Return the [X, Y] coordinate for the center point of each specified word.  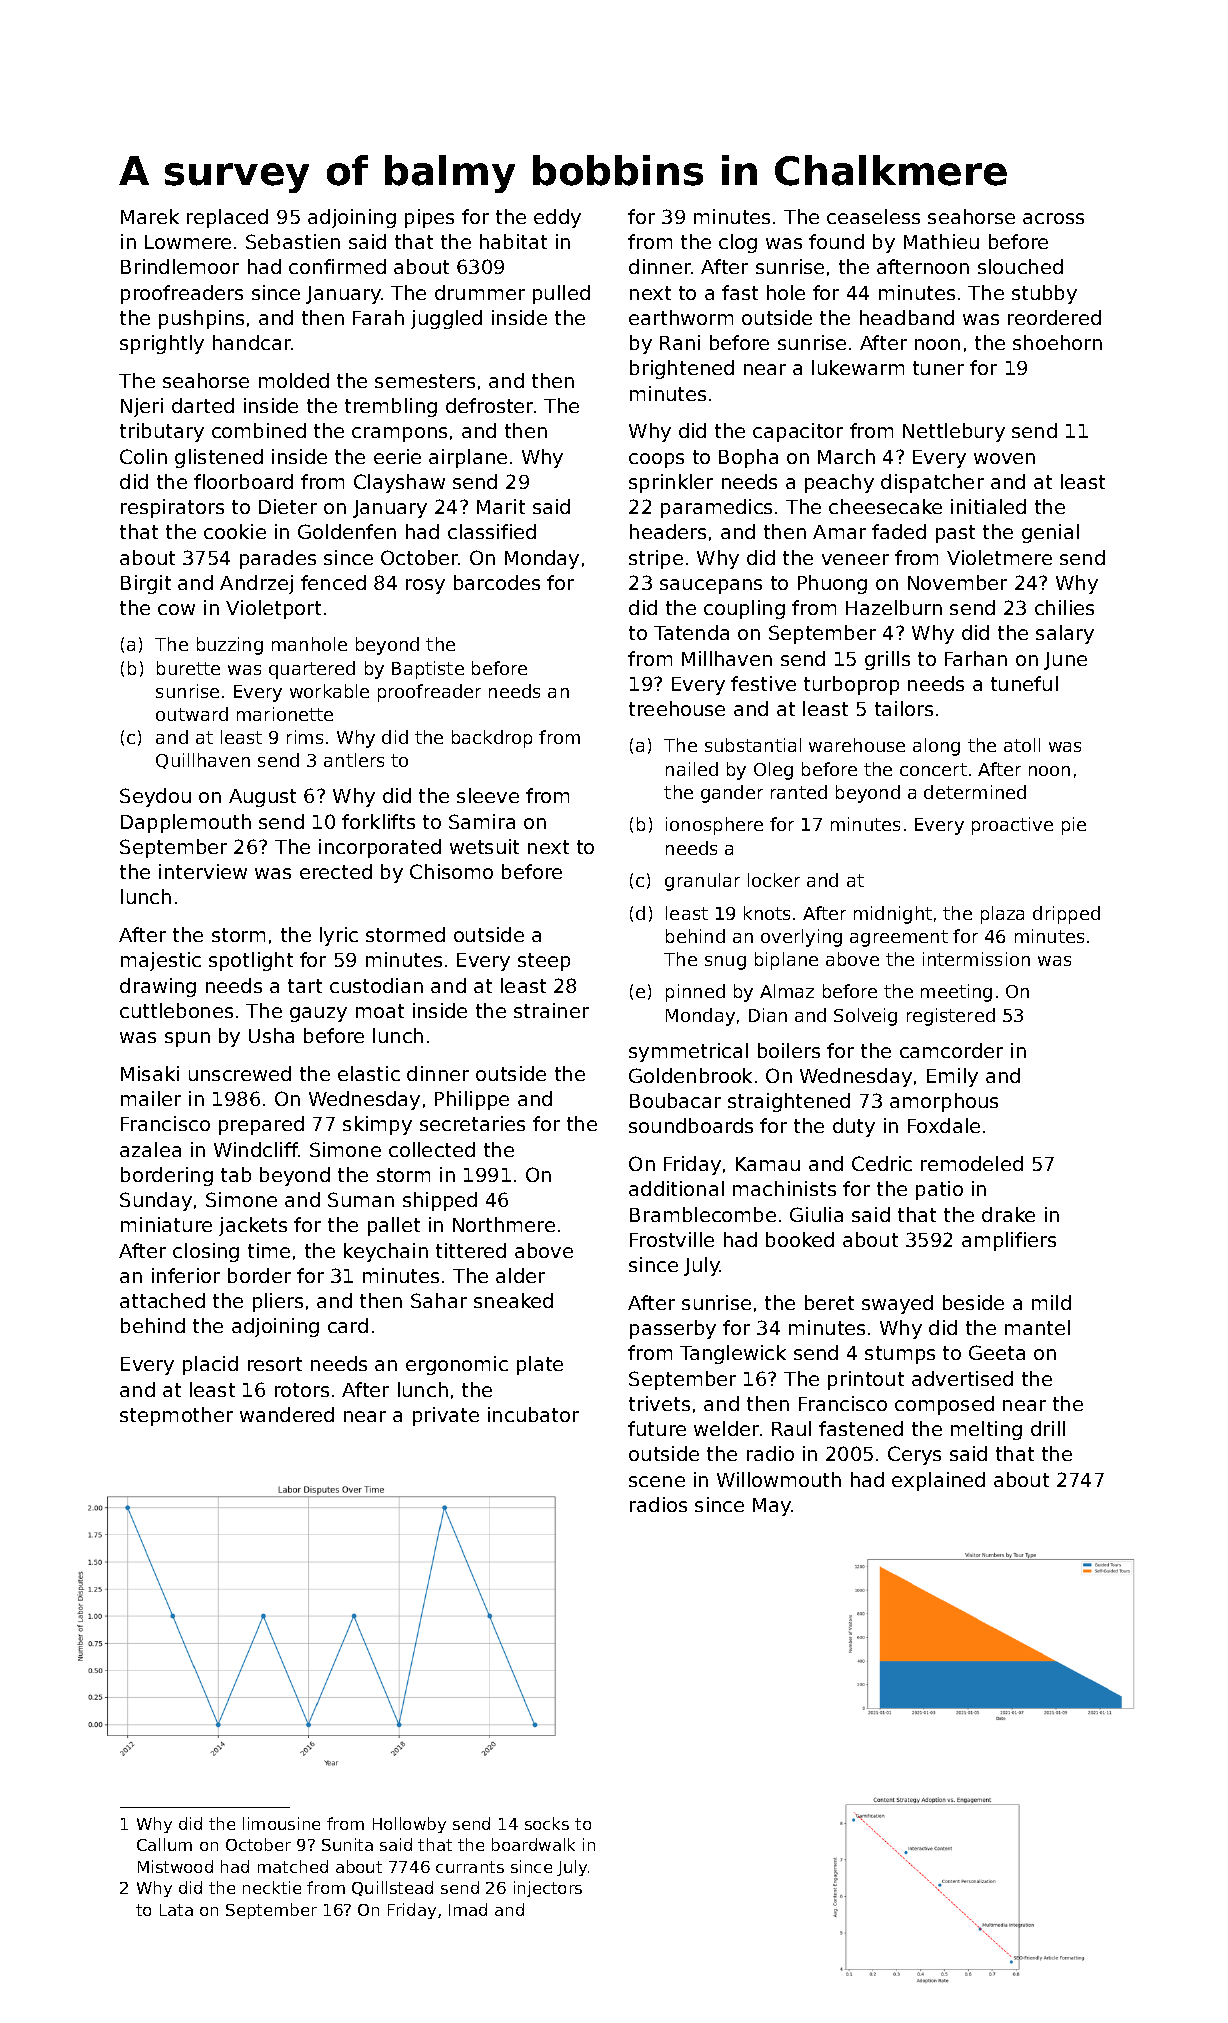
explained [938, 1481]
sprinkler [671, 483]
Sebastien [293, 241]
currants [470, 1867]
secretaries [472, 1123]
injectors [548, 1889]
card [348, 1325]
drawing [158, 987]
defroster [489, 405]
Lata [176, 1910]
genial [1050, 533]
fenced [333, 582]
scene [657, 1481]
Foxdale [944, 1125]
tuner [938, 368]
